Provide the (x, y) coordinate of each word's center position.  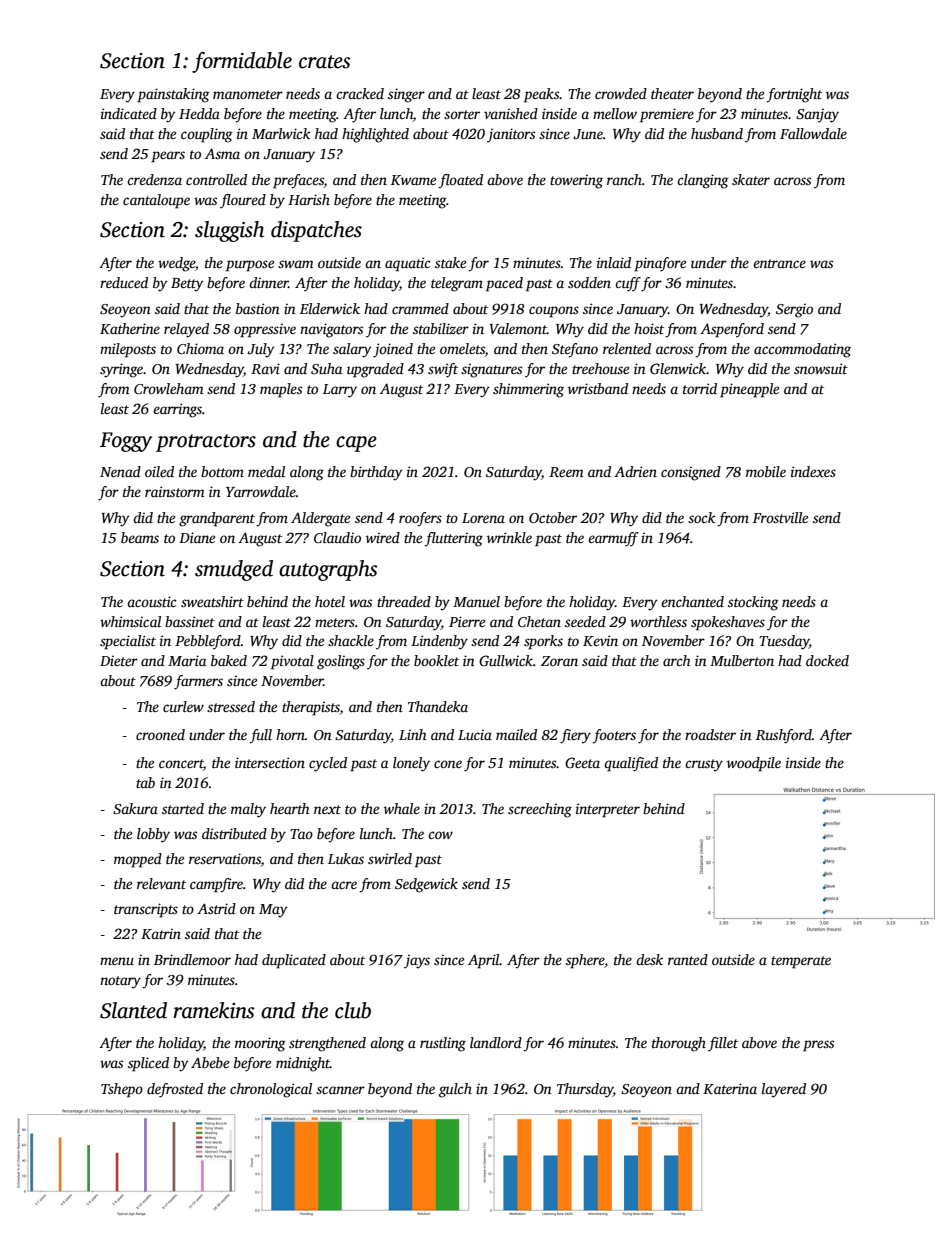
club (353, 1010)
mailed (516, 734)
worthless (658, 621)
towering (576, 181)
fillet (723, 1044)
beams (140, 537)
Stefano (575, 350)
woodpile (754, 764)
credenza (154, 179)
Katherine (130, 328)
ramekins (213, 1010)
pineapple (749, 390)
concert (181, 765)
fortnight (794, 95)
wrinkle (509, 537)
